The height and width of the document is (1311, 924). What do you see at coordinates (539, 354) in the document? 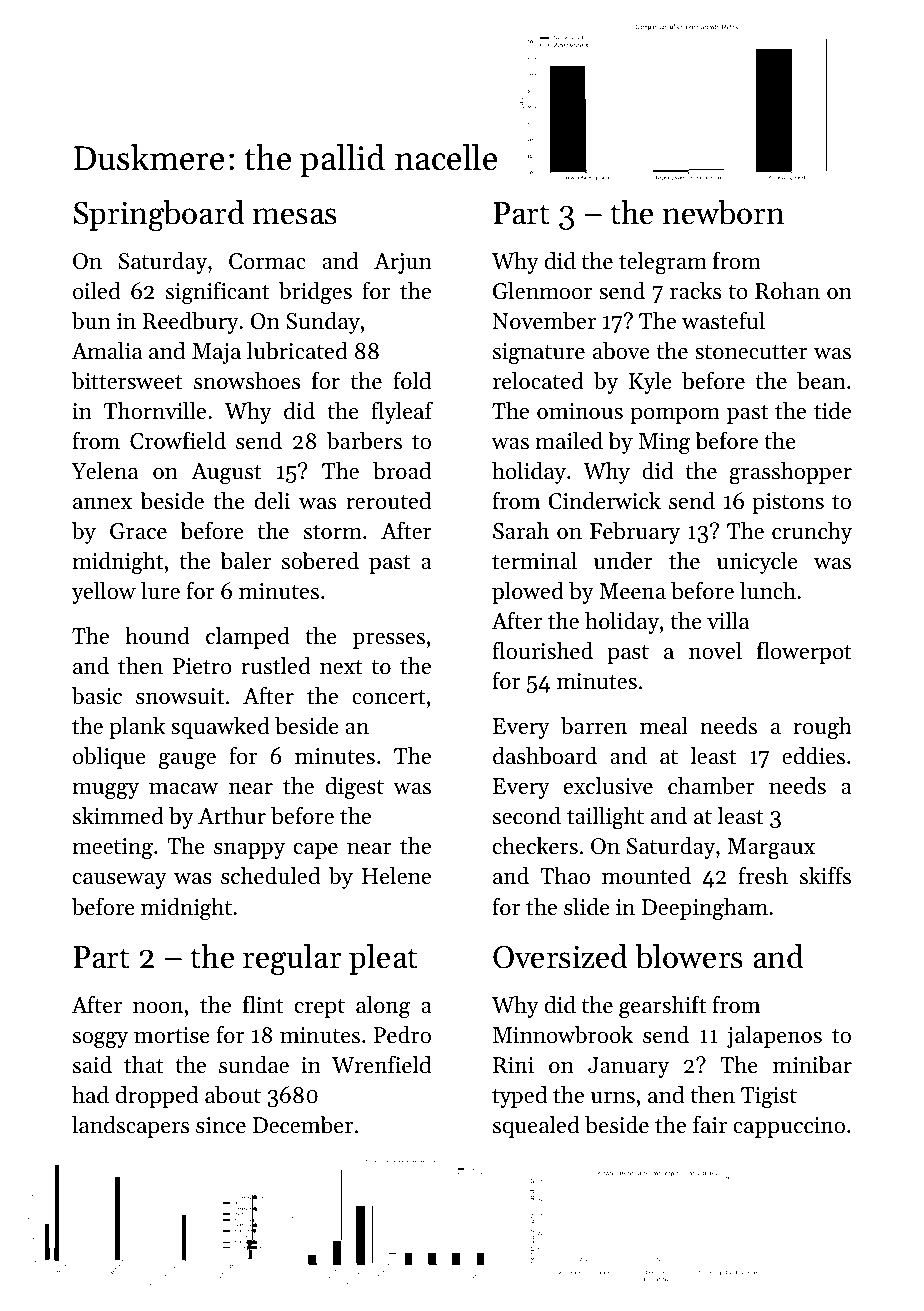
I see `signature` at bounding box center [539, 354].
